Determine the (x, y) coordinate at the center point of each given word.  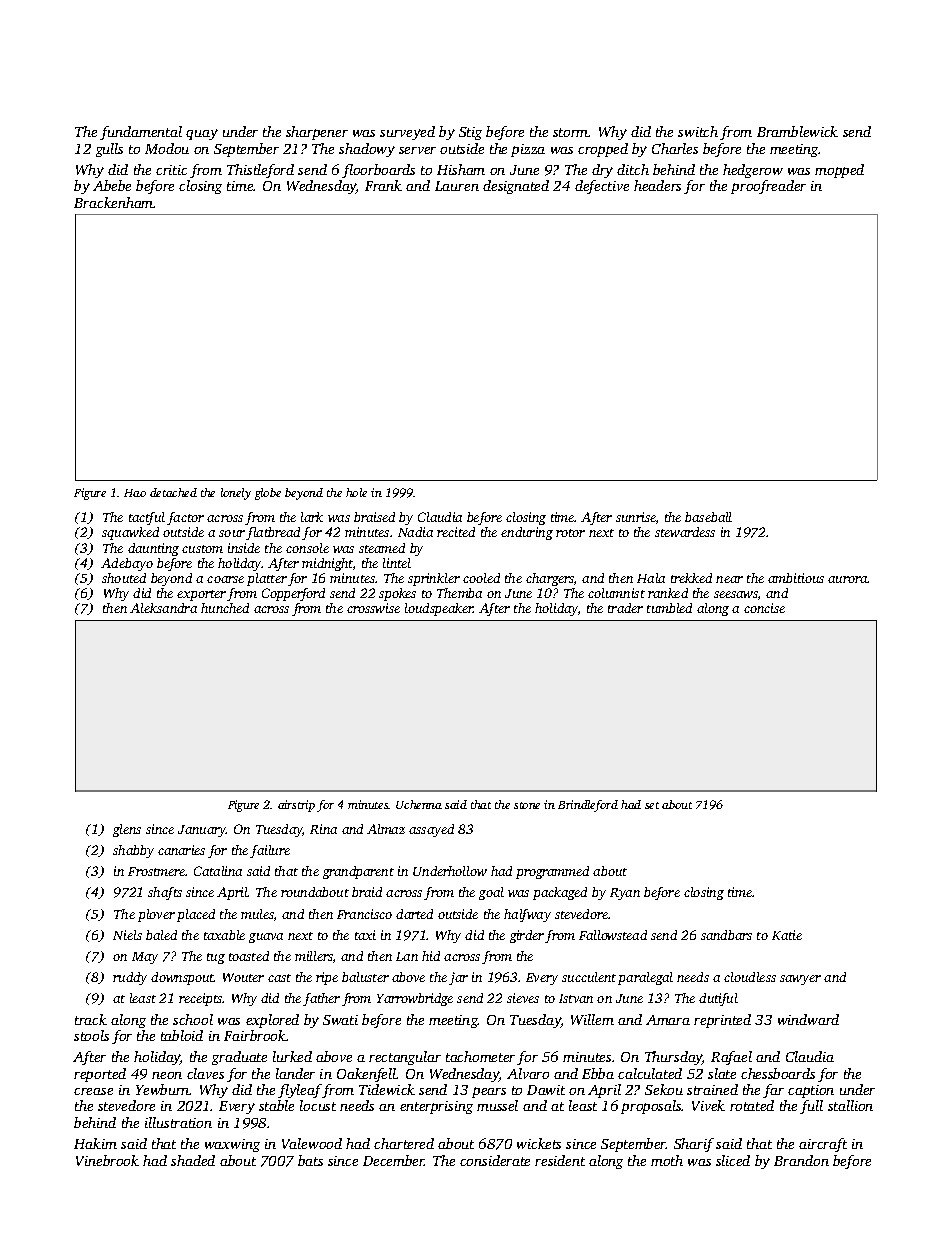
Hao (135, 493)
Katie (787, 935)
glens (127, 830)
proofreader (768, 187)
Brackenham (114, 202)
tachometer (480, 1056)
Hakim (95, 1143)
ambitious (796, 578)
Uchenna (419, 804)
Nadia (415, 532)
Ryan (625, 894)
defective (602, 187)
